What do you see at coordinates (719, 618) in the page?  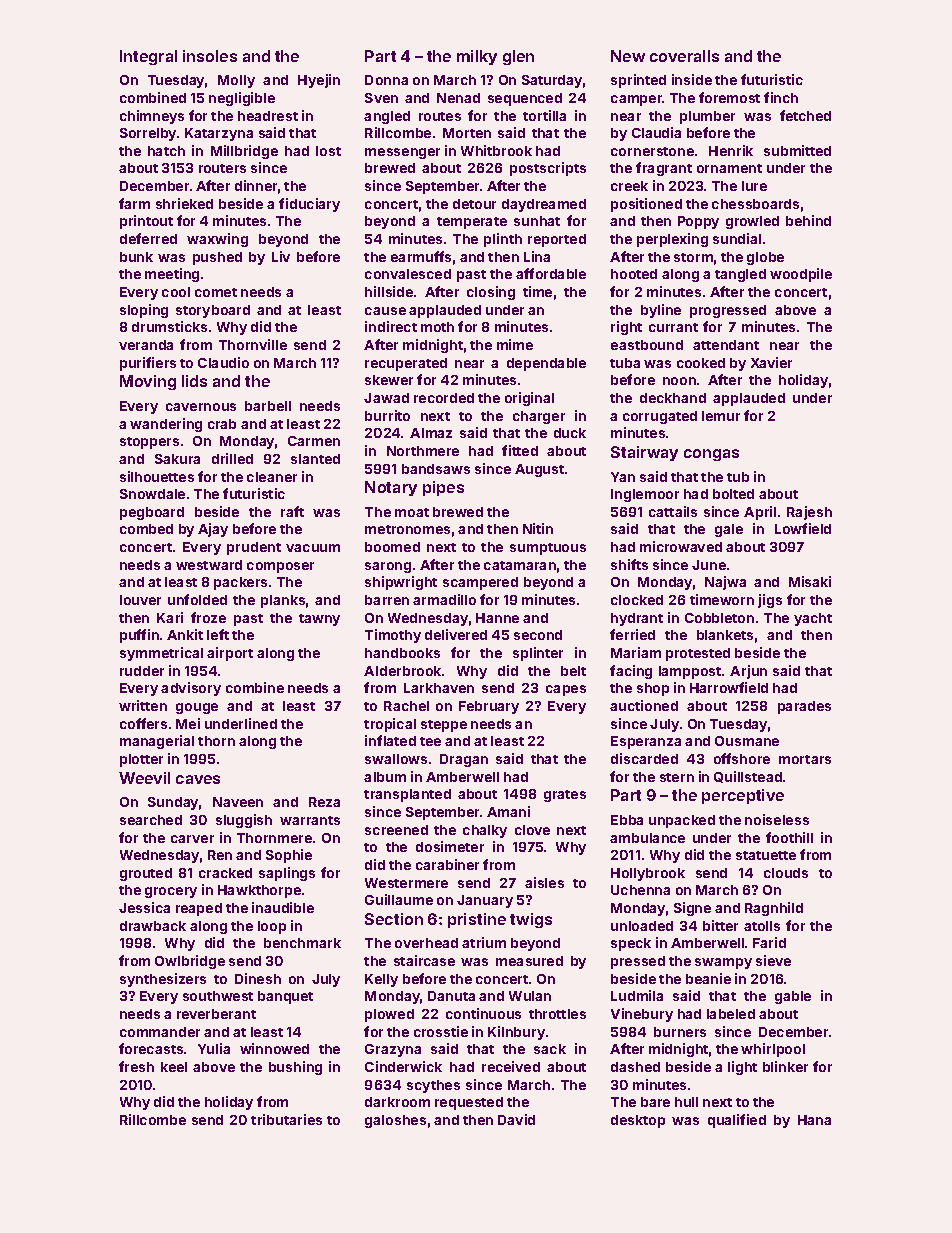 I see `Cobbleton` at bounding box center [719, 618].
